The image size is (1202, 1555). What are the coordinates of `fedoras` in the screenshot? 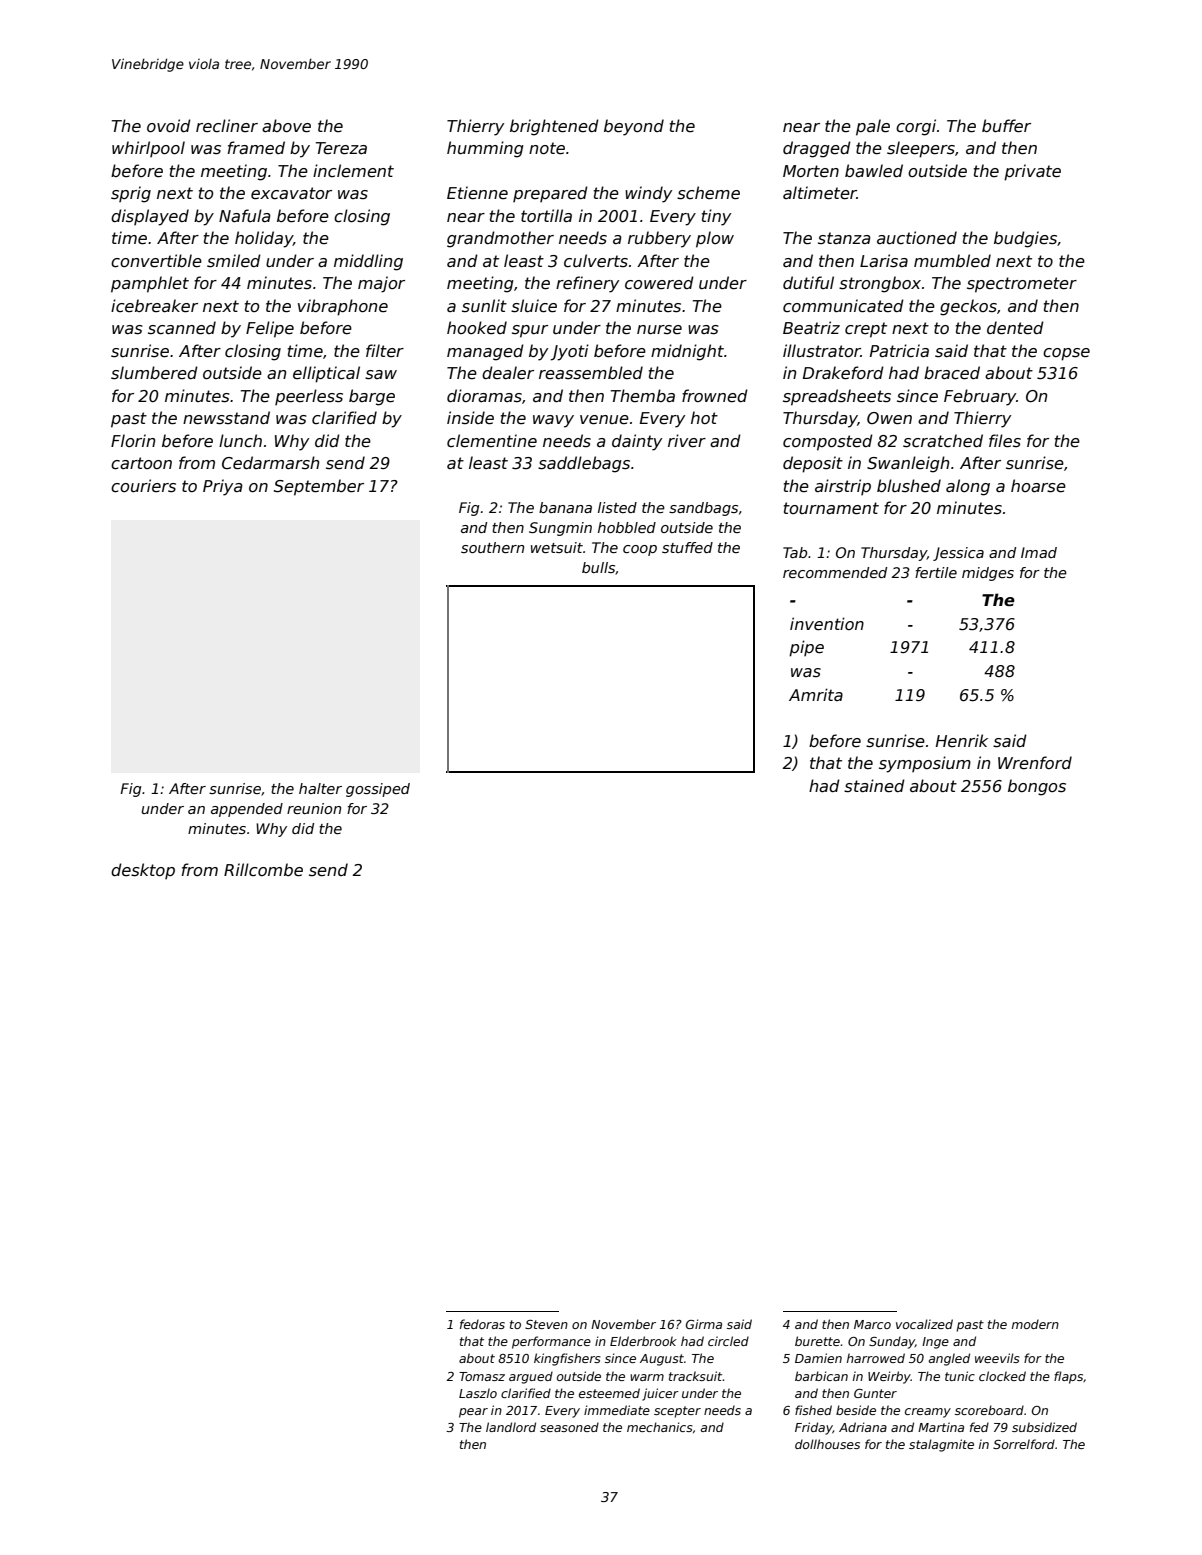 It's located at (482, 1324).
